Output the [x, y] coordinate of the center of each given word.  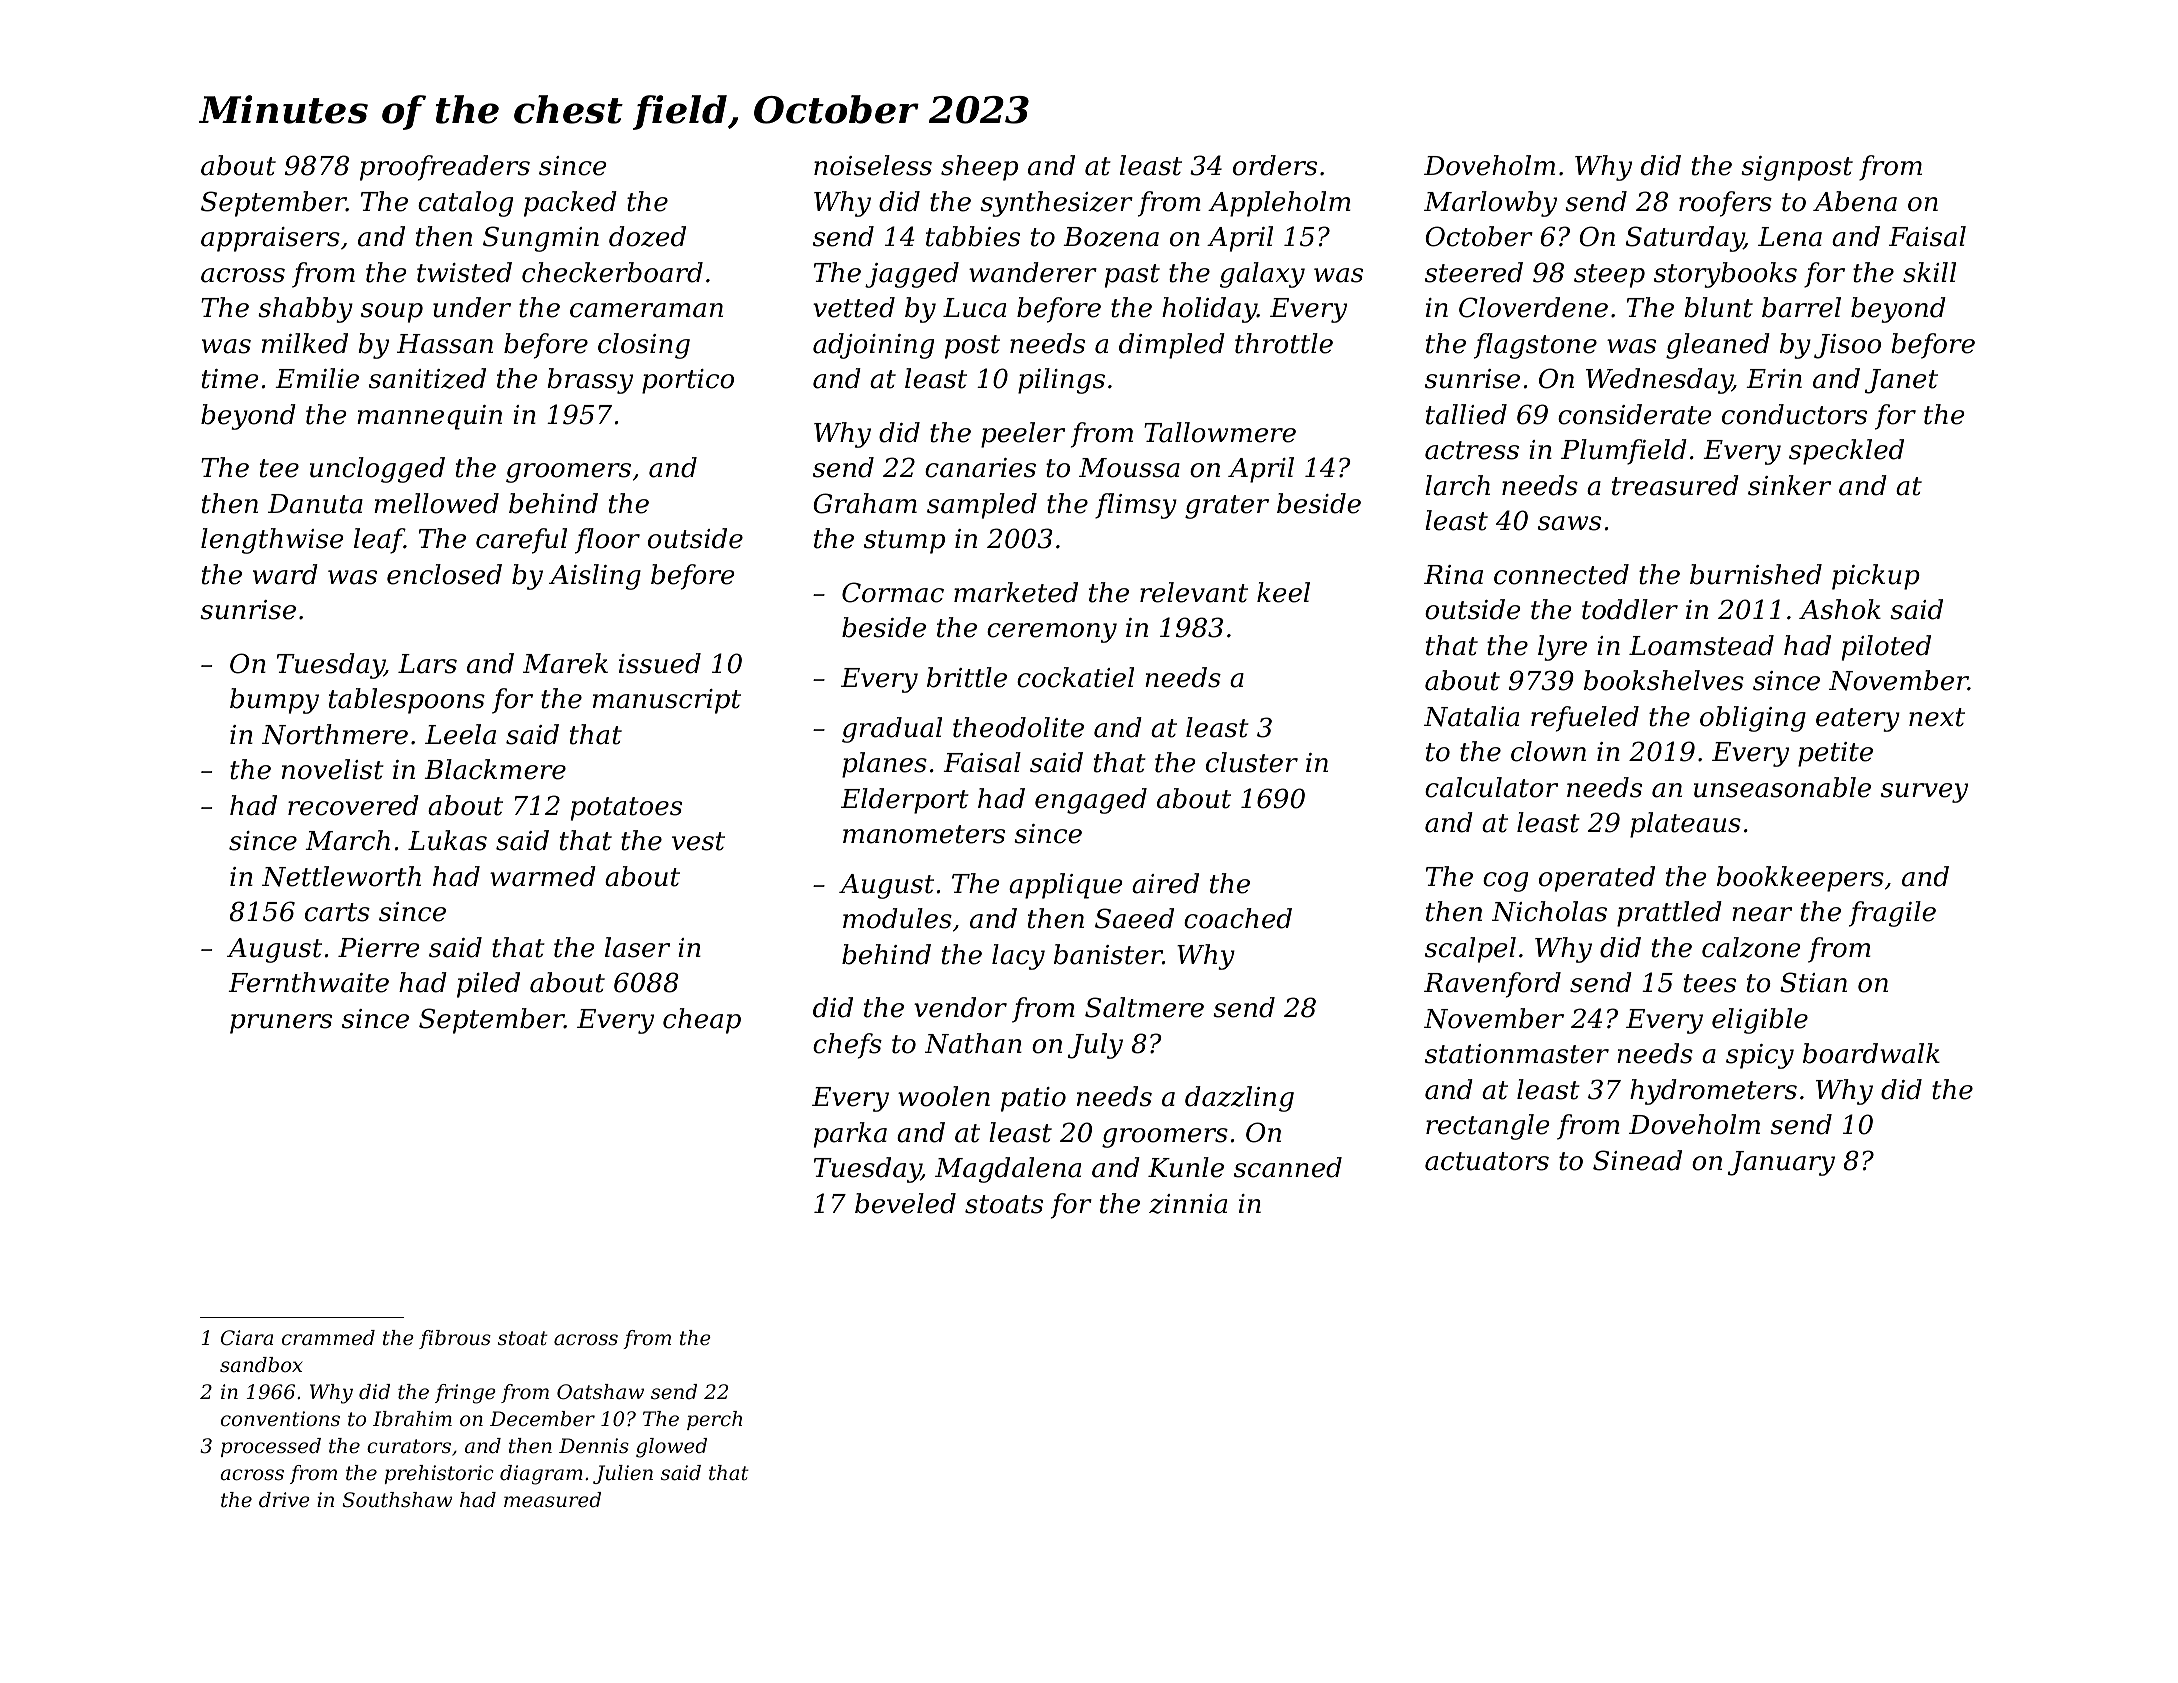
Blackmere [495, 769]
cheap [702, 1021]
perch [714, 1420]
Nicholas [1549, 911]
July [1095, 1046]
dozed [647, 236]
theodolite [1018, 727]
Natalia [1471, 716]
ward [285, 574]
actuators [1487, 1161]
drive [284, 1500]
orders [1275, 165]
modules [897, 918]
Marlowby [1490, 204]
